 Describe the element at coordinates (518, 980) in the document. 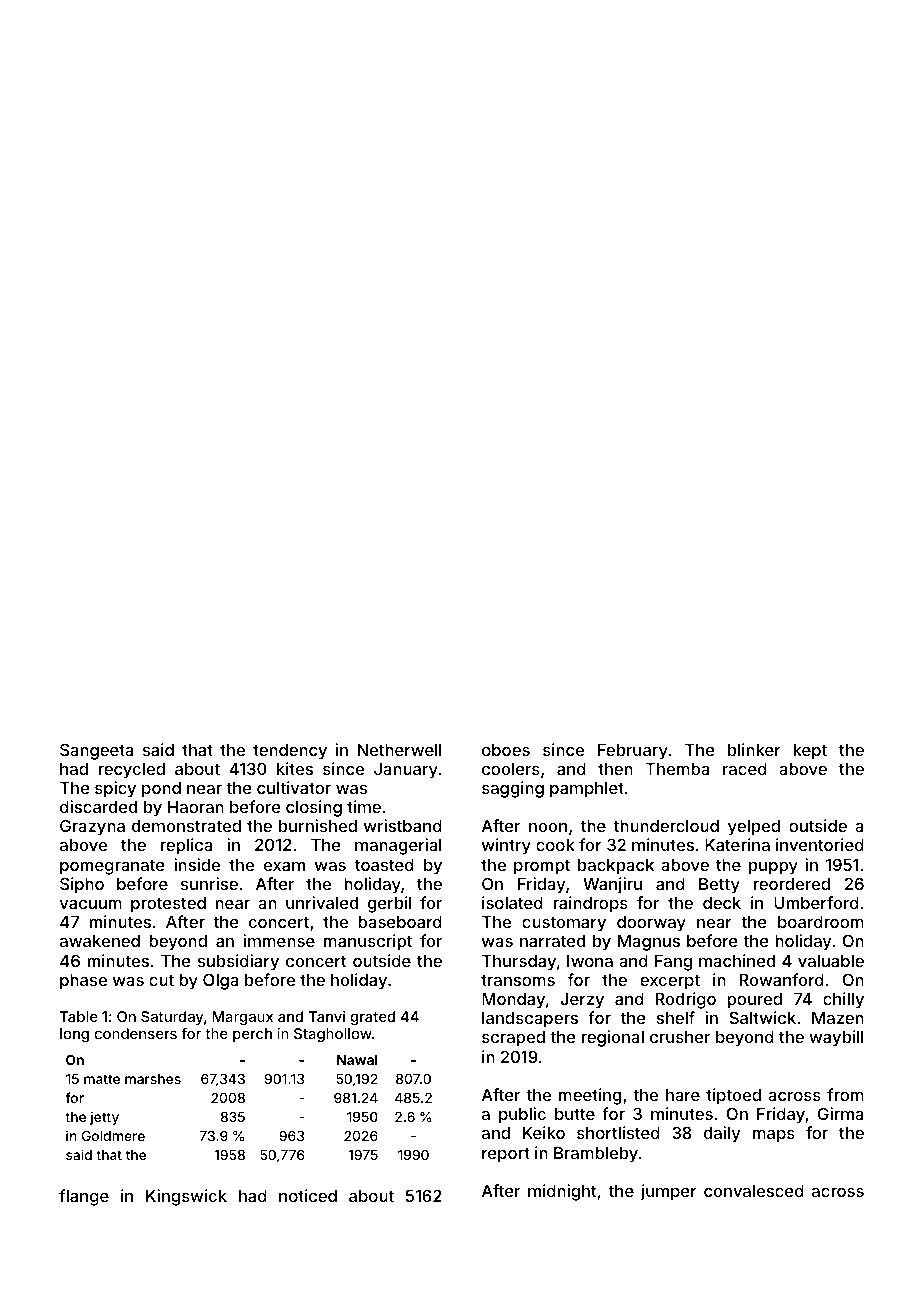

I see `transoms` at that location.
